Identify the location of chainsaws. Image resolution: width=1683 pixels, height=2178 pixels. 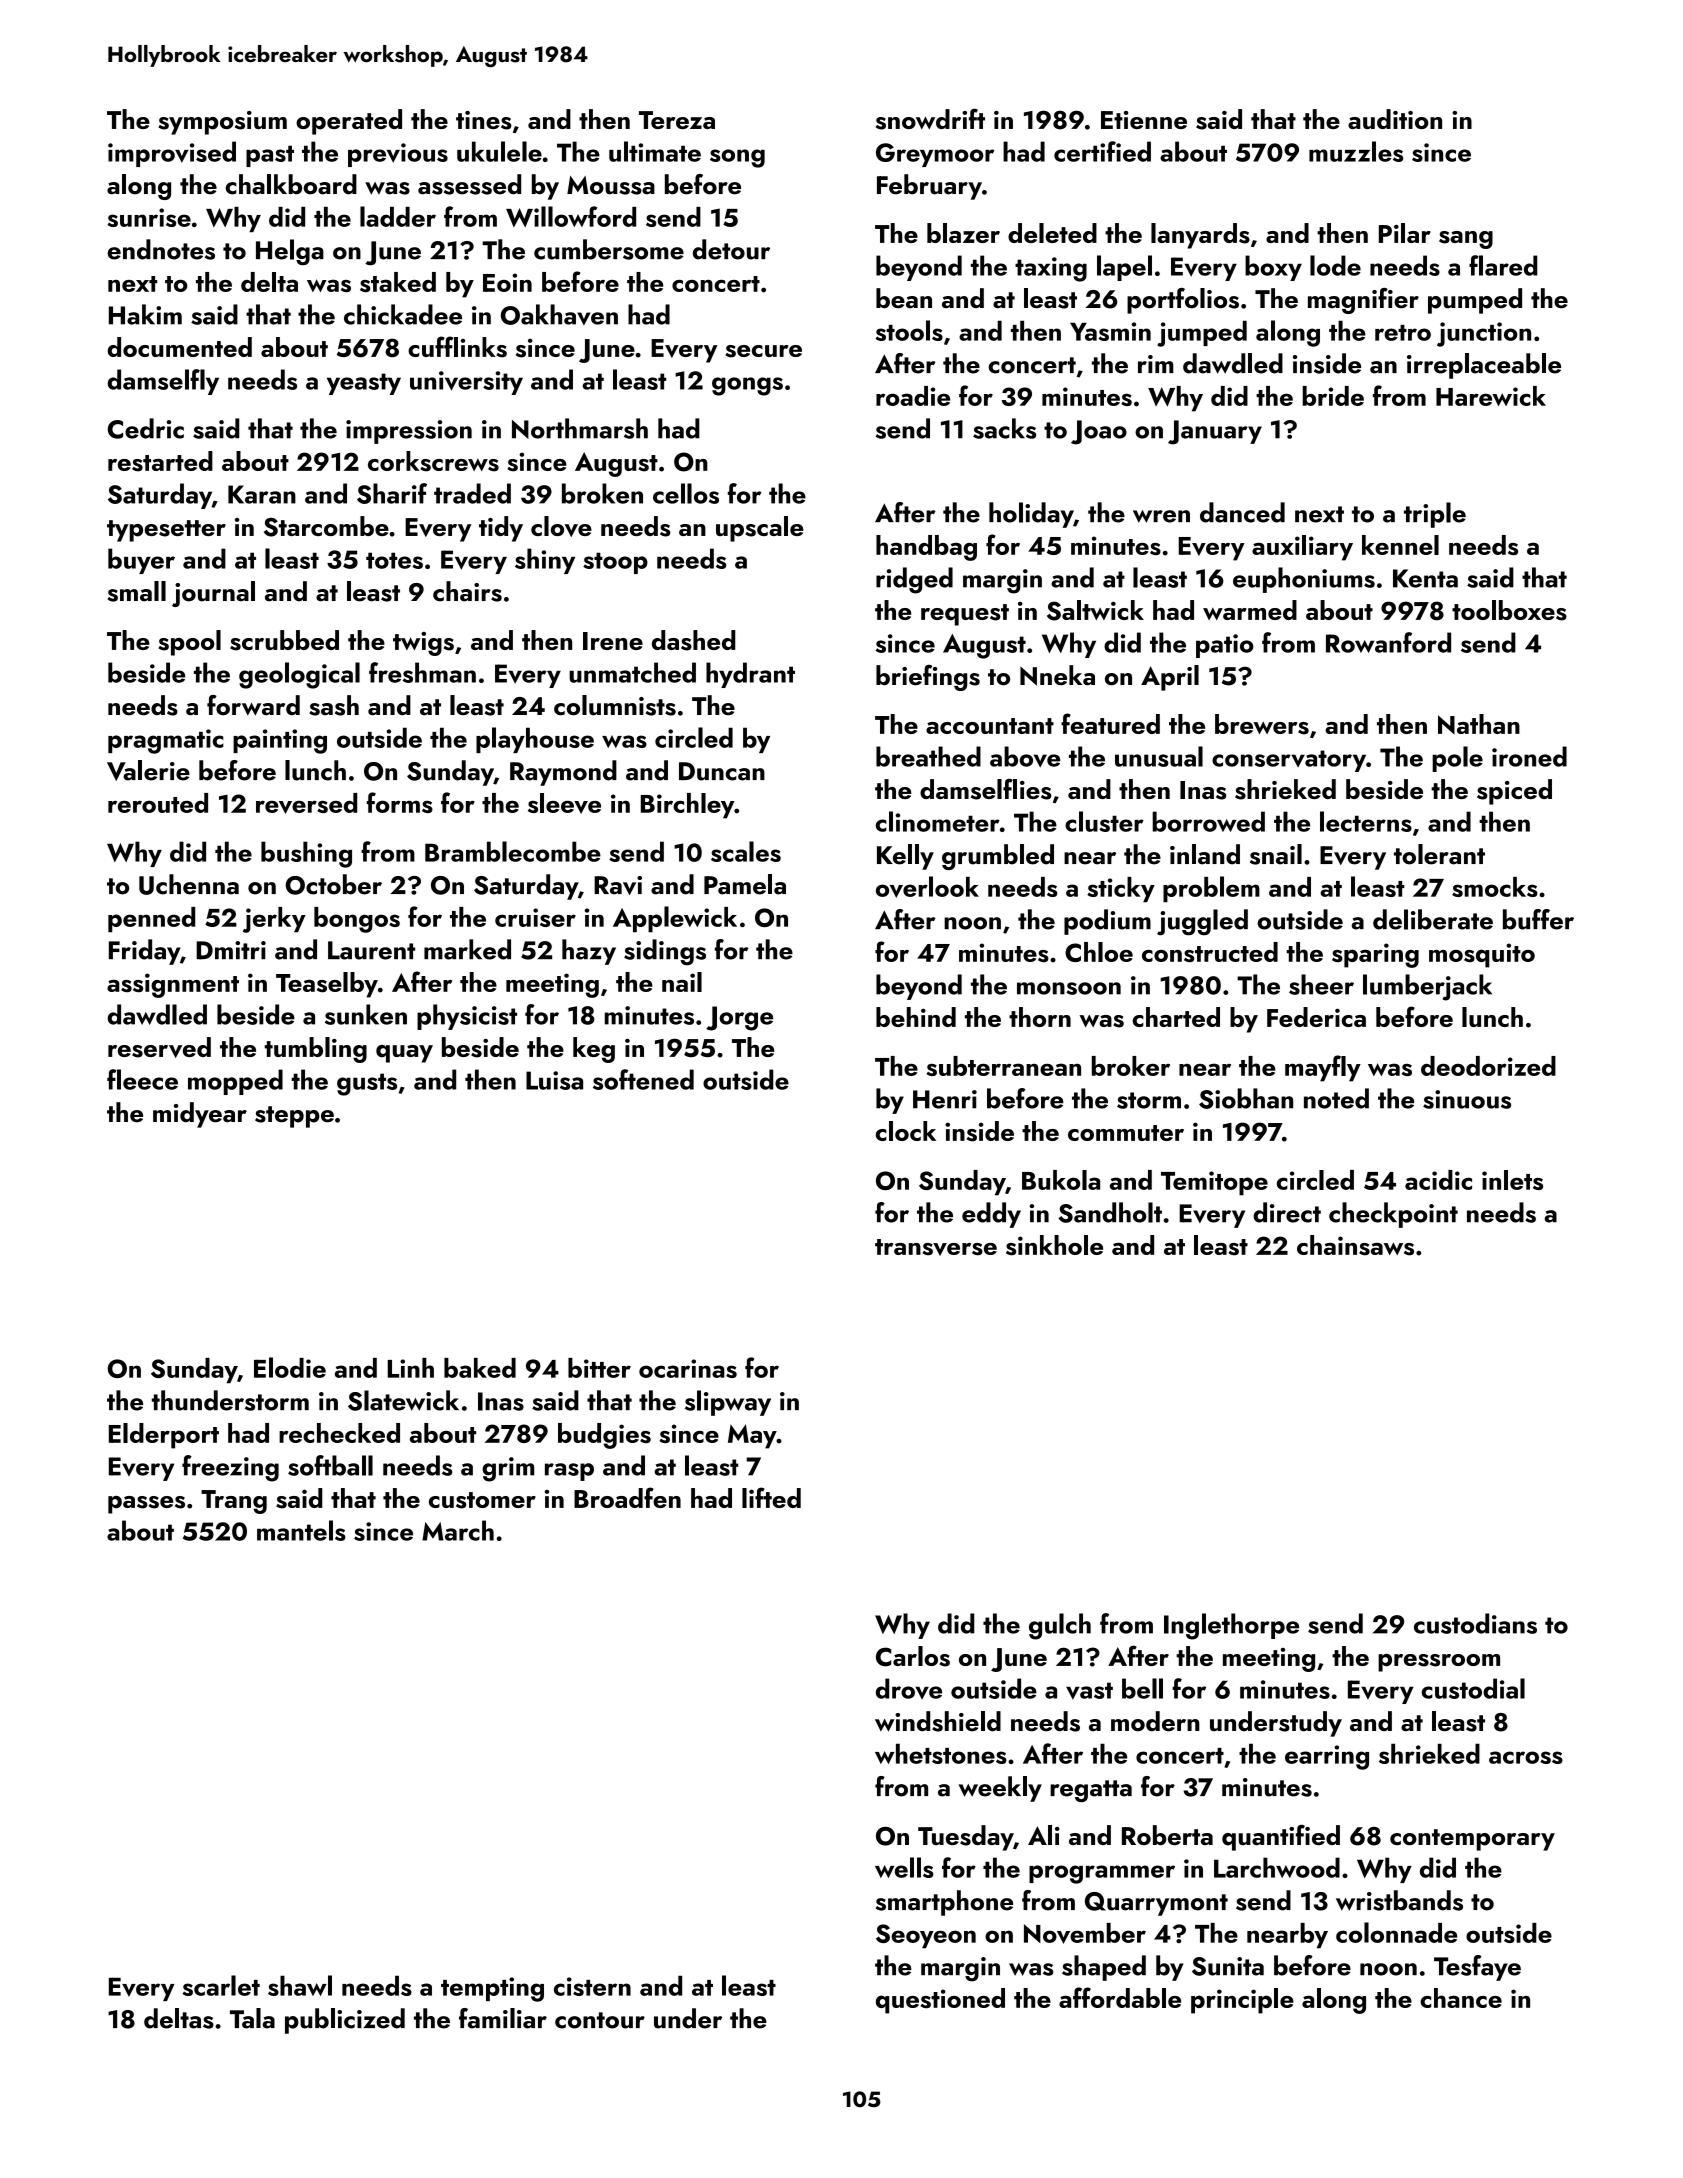
(1355, 1245).
